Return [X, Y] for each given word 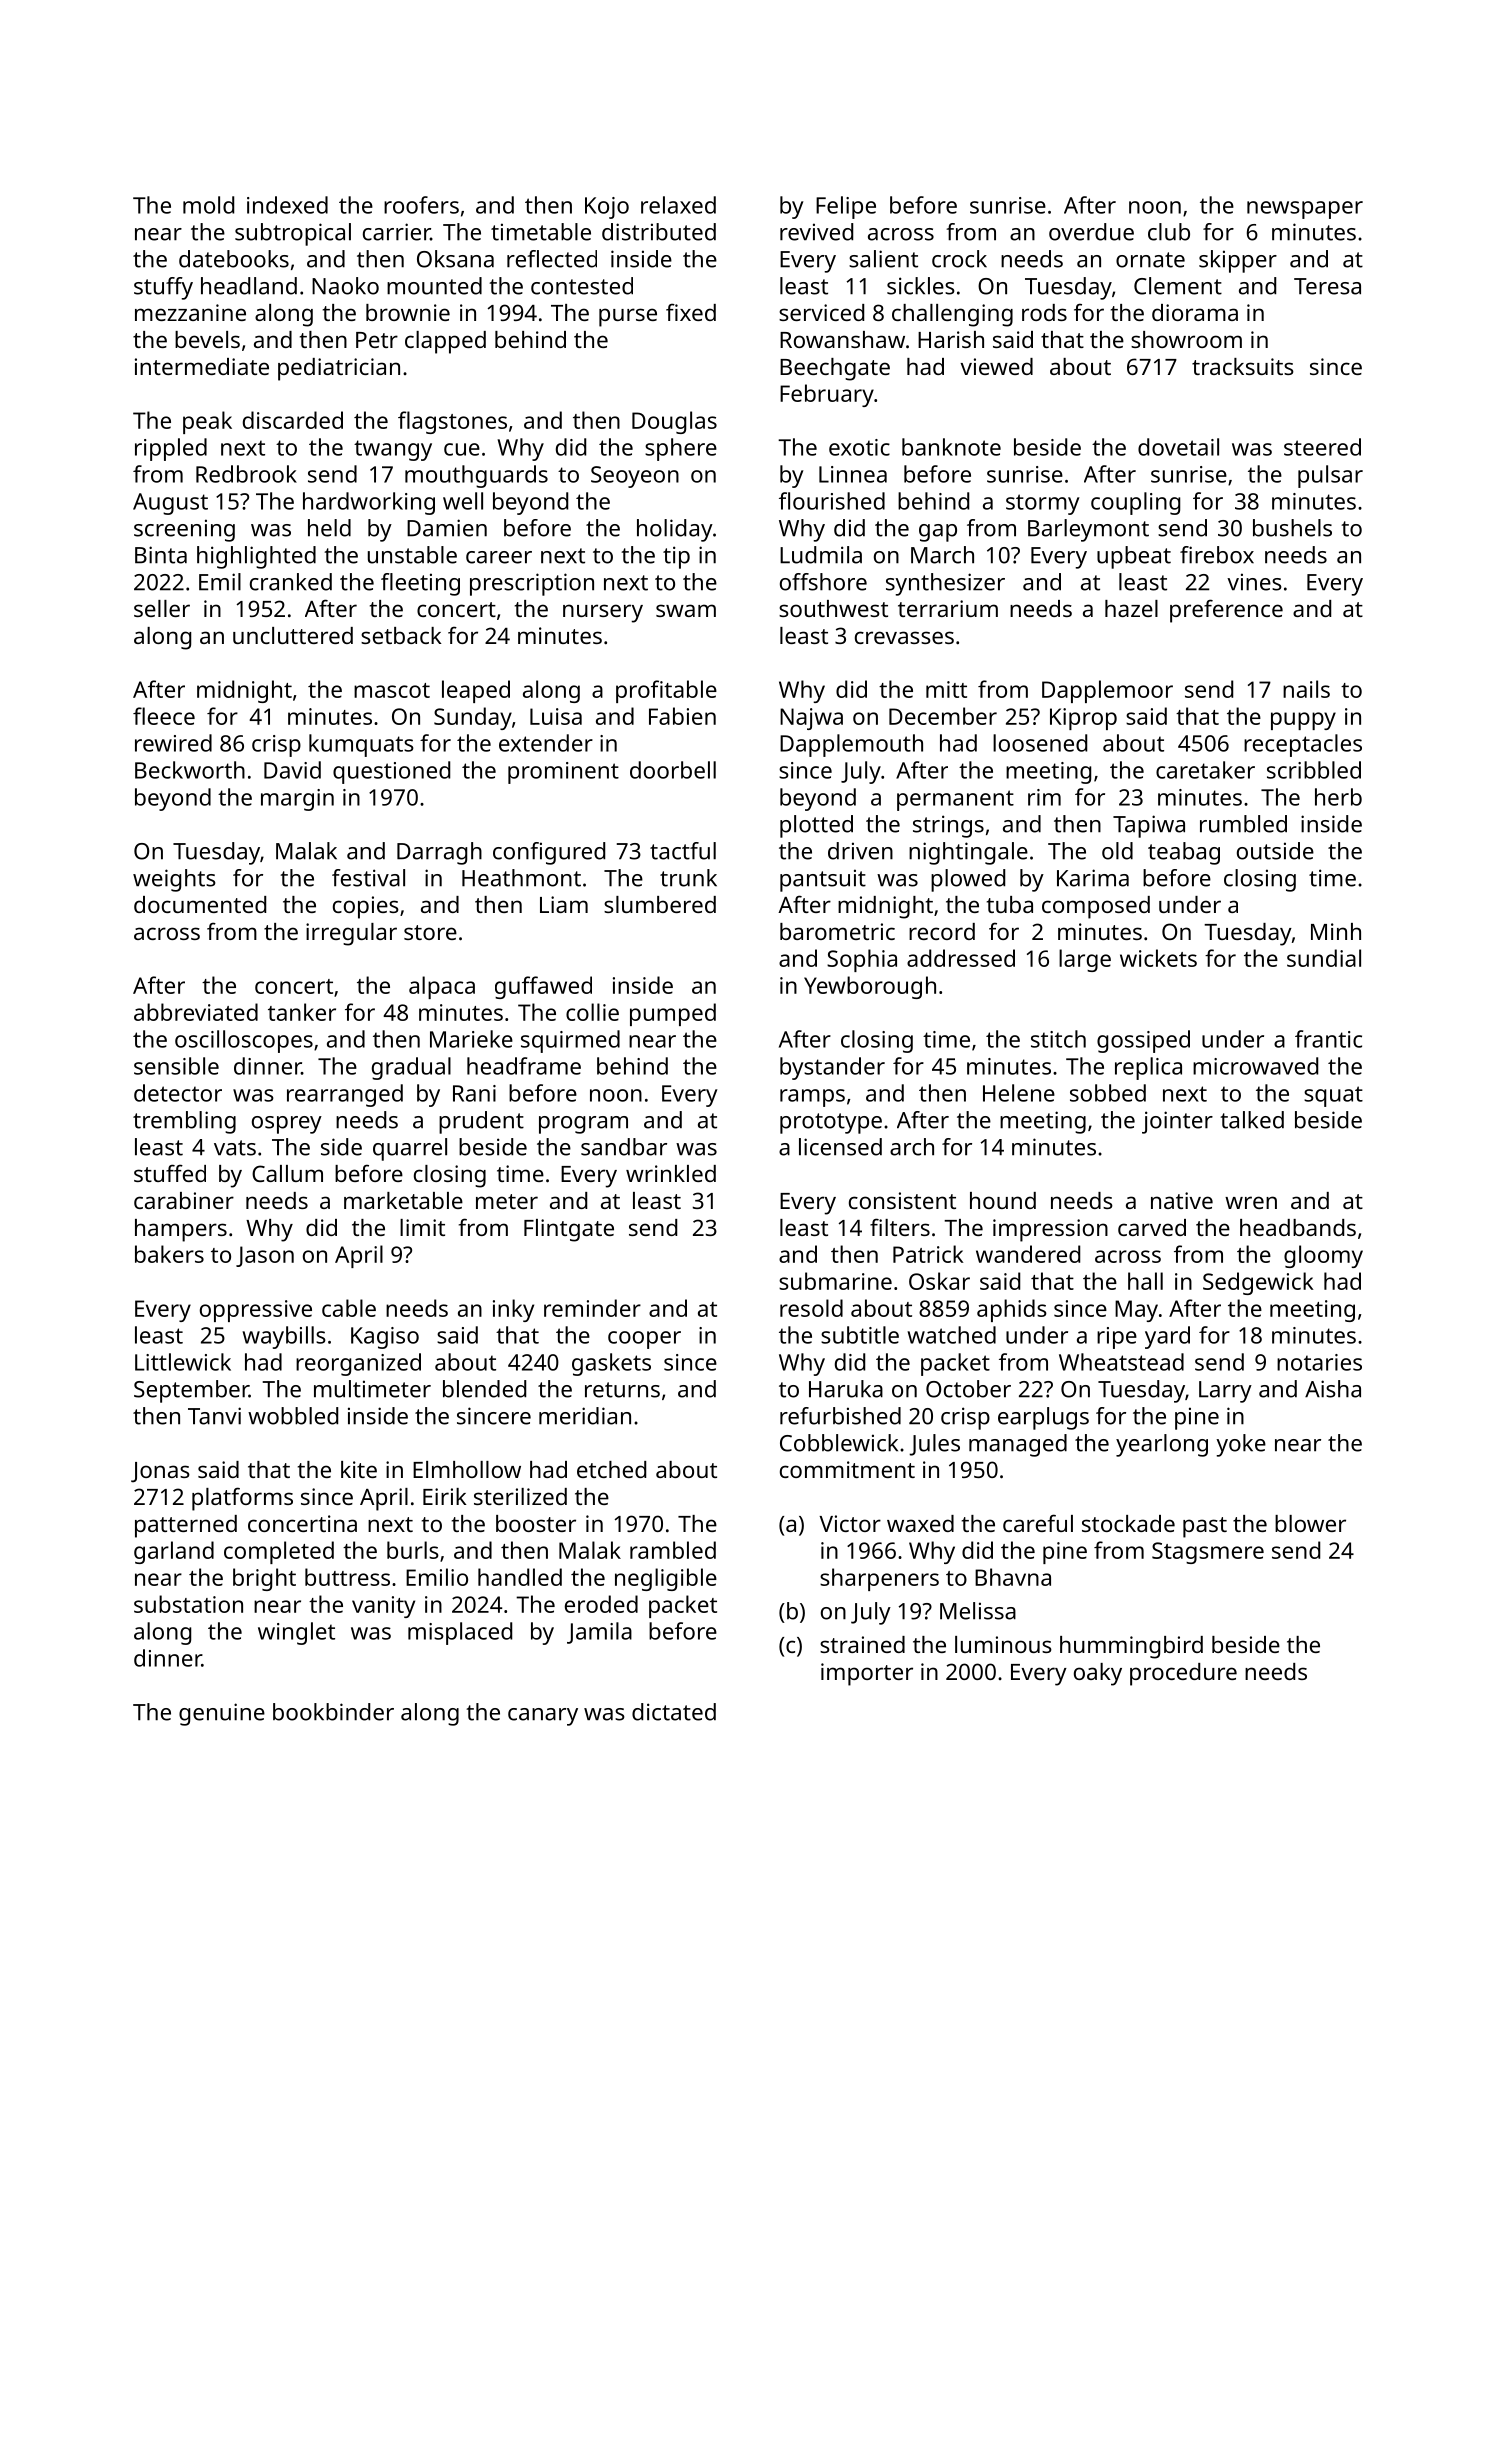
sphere [681, 449]
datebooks [234, 259]
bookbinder [333, 1712]
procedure [1183, 1674]
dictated [674, 1712]
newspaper [1305, 210]
